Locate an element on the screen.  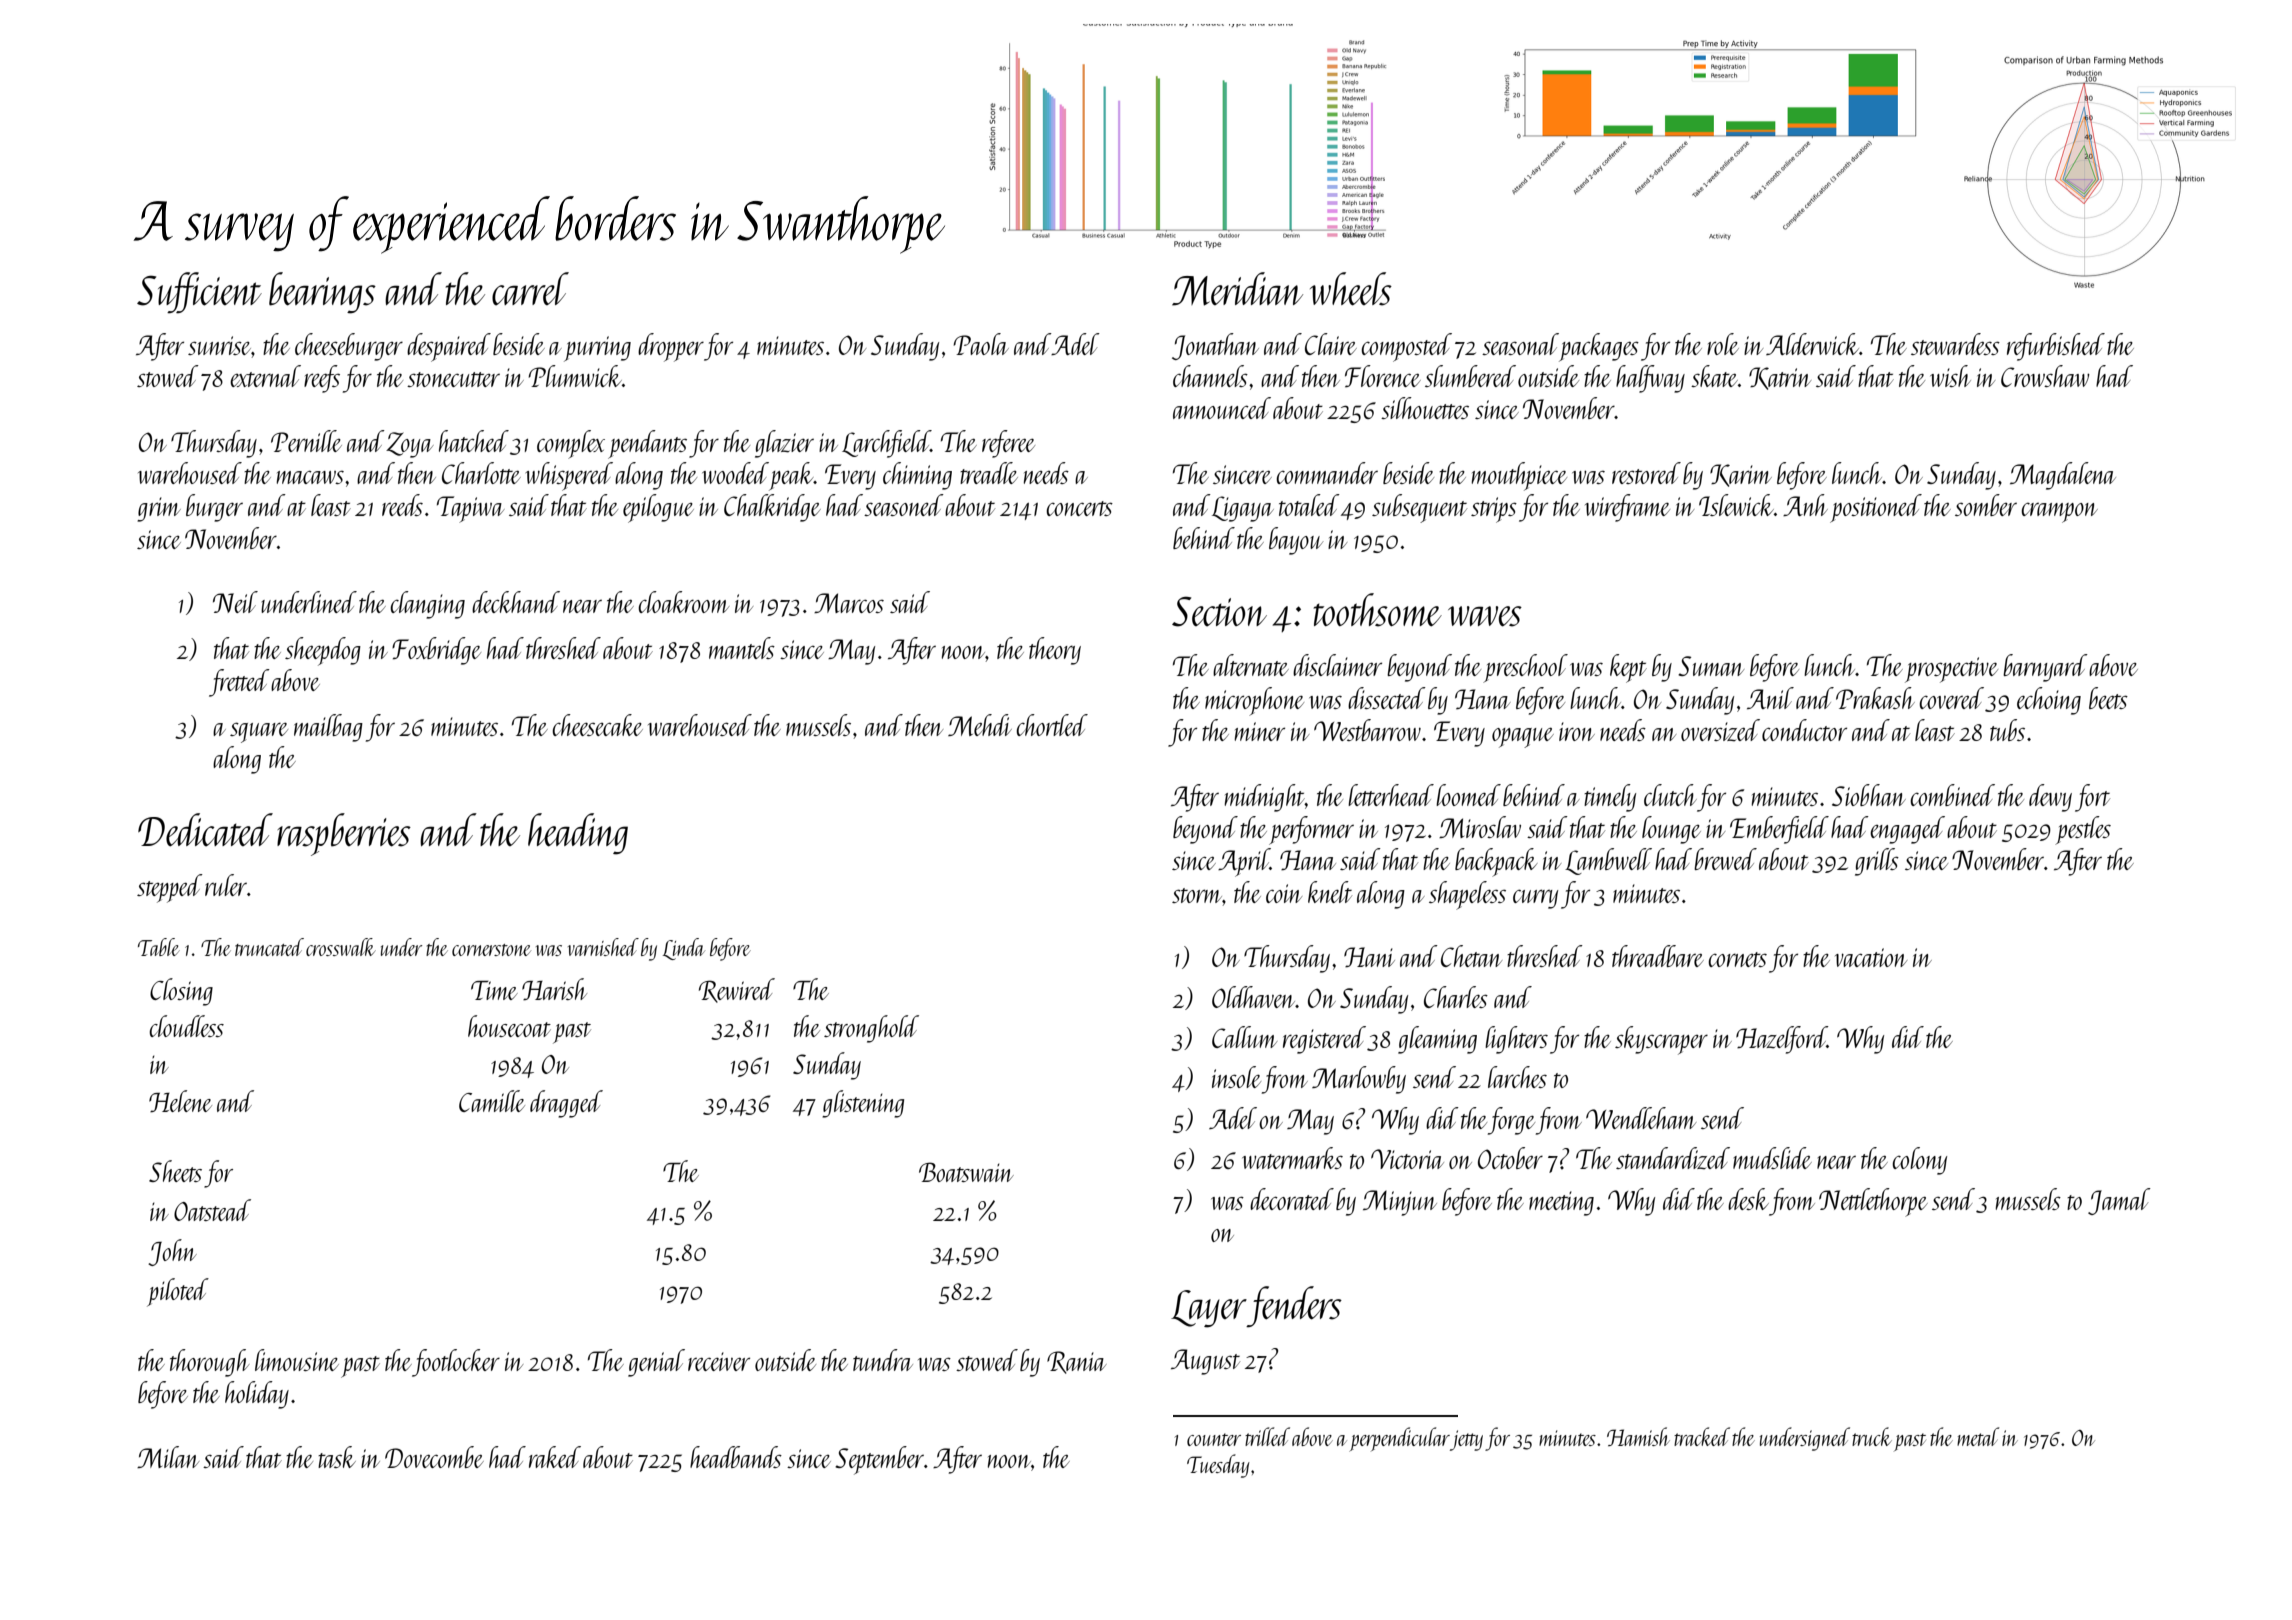
carrel is located at coordinates (530, 289).
